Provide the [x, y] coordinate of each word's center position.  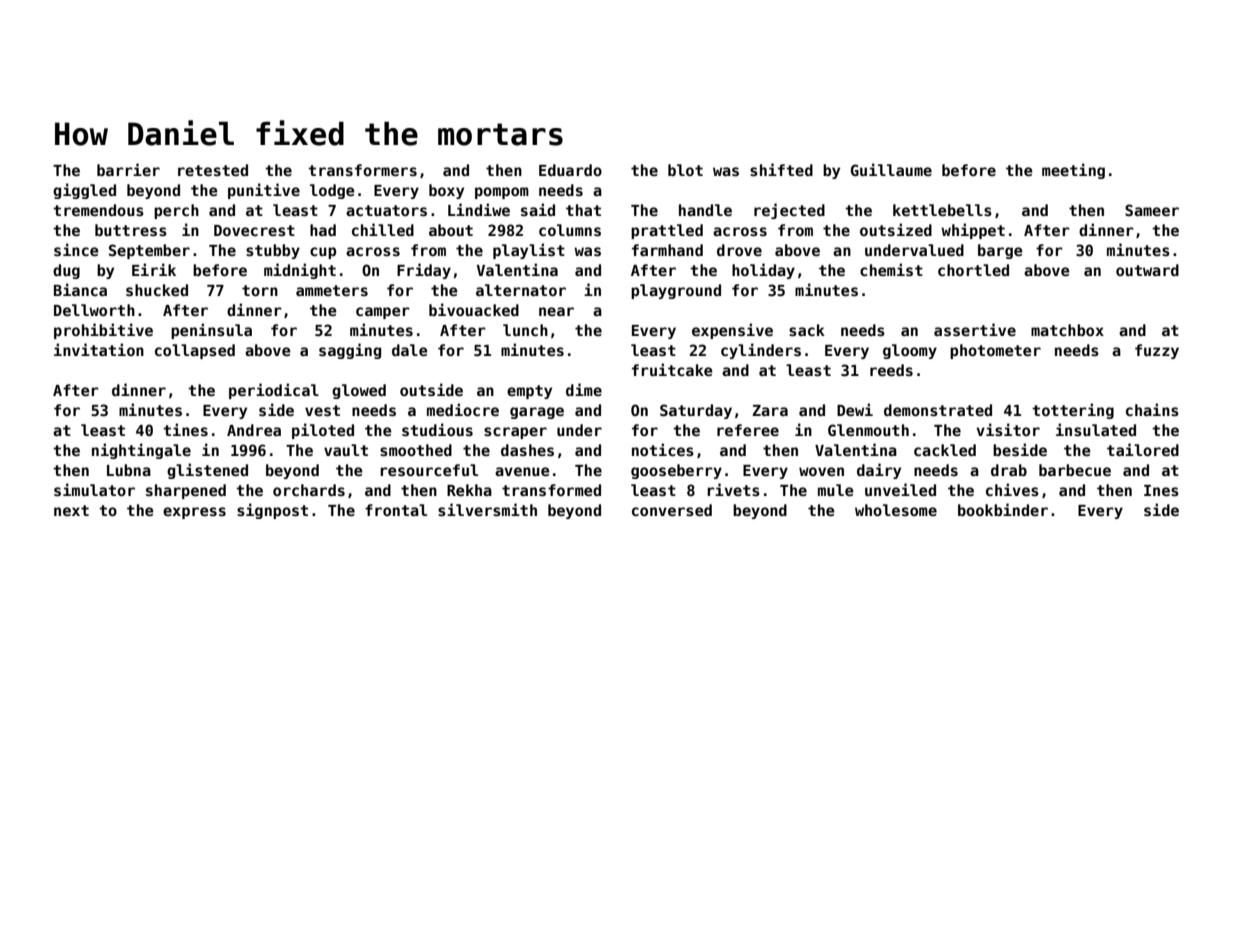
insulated [1096, 429]
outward [1147, 270]
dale [410, 350]
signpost [272, 511]
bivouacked [474, 309]
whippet [973, 231]
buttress [131, 230]
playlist [529, 251]
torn [260, 290]
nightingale [141, 451]
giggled [84, 191]
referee [748, 430]
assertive [975, 329]
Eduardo [570, 170]
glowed [359, 391]
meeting [1073, 171]
